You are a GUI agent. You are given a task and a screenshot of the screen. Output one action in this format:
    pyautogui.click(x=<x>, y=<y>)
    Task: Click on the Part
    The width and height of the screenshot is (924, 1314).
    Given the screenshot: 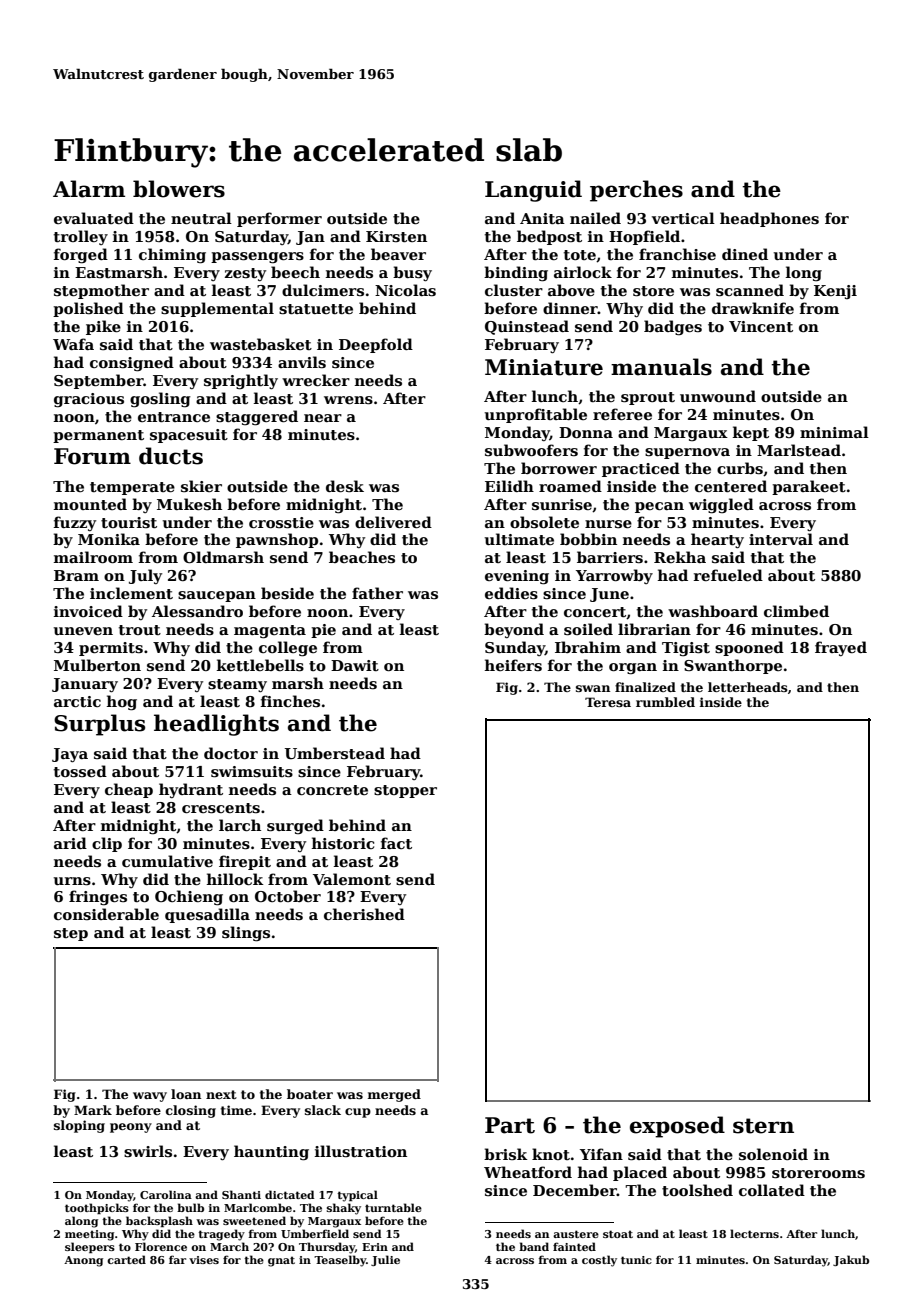 What is the action you would take?
    pyautogui.click(x=510, y=1125)
